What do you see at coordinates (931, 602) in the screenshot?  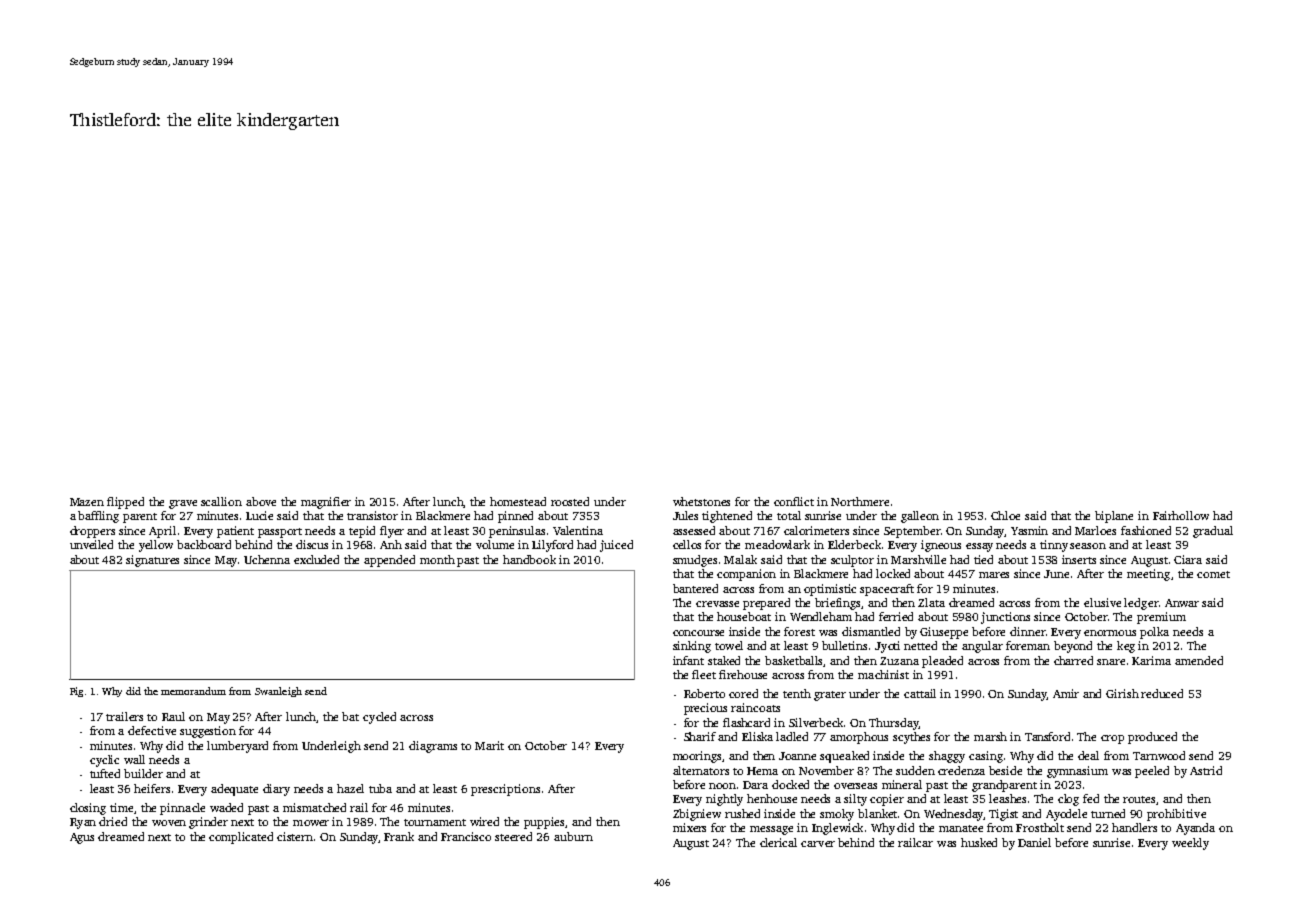 I see `Zlata` at bounding box center [931, 602].
